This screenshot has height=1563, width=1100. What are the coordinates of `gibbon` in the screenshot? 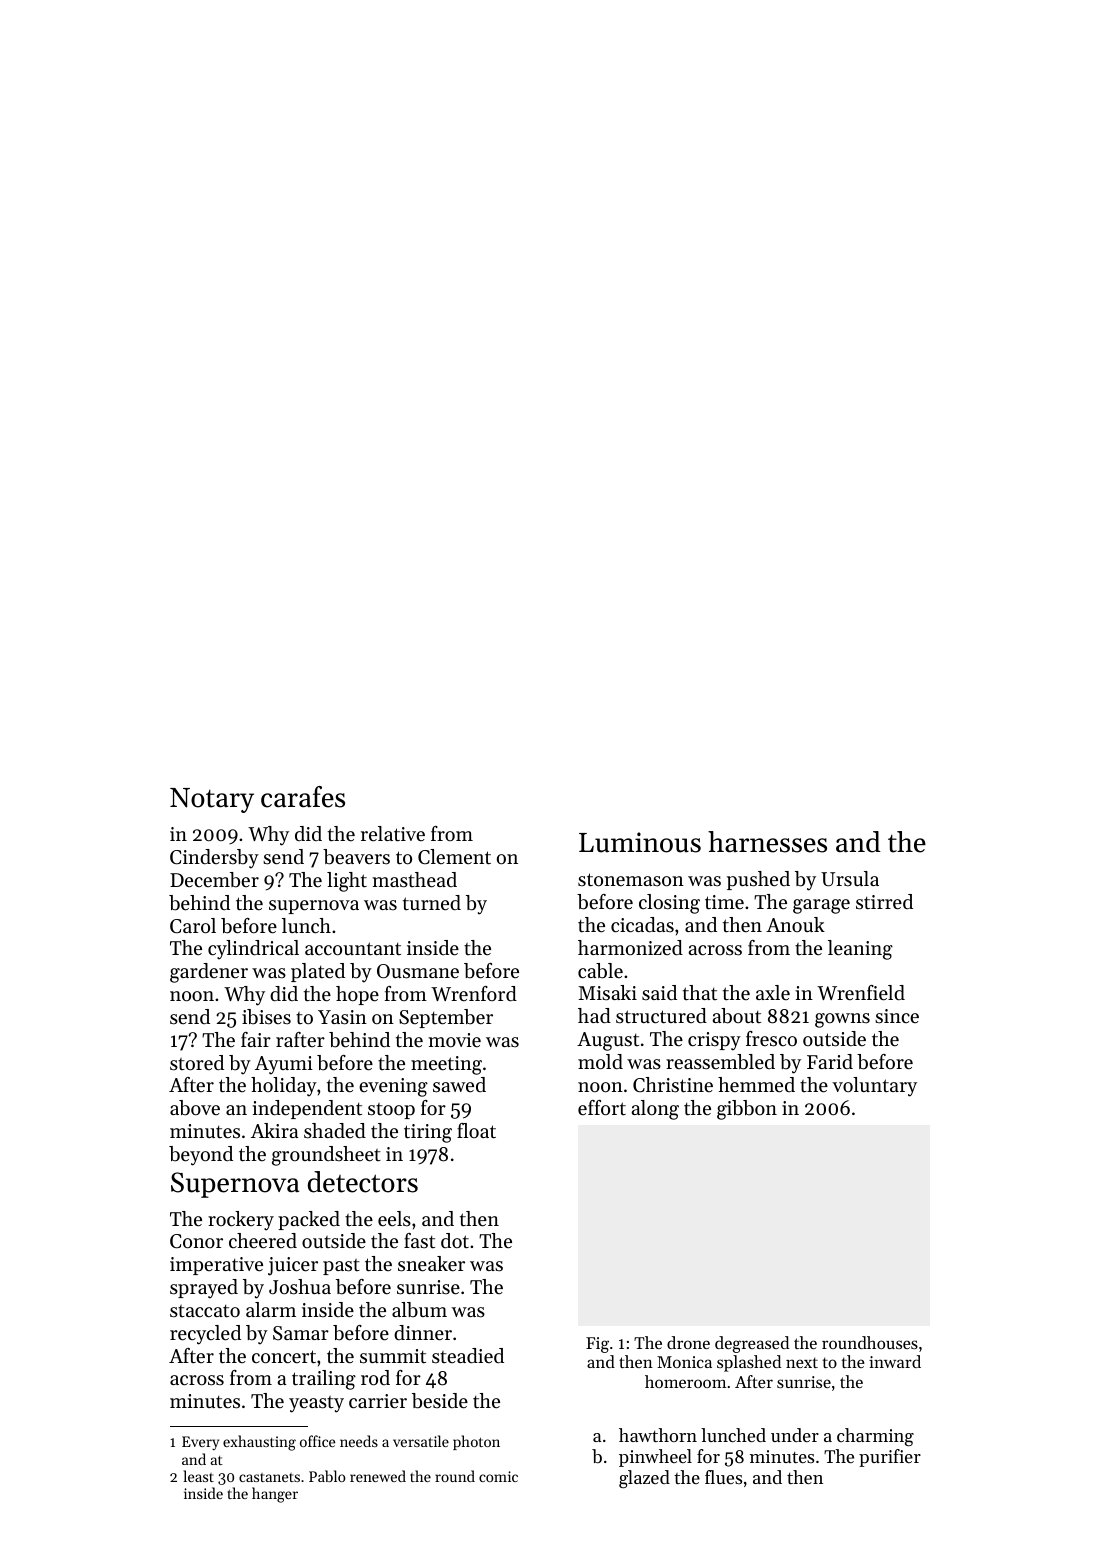 It's located at (747, 1110).
